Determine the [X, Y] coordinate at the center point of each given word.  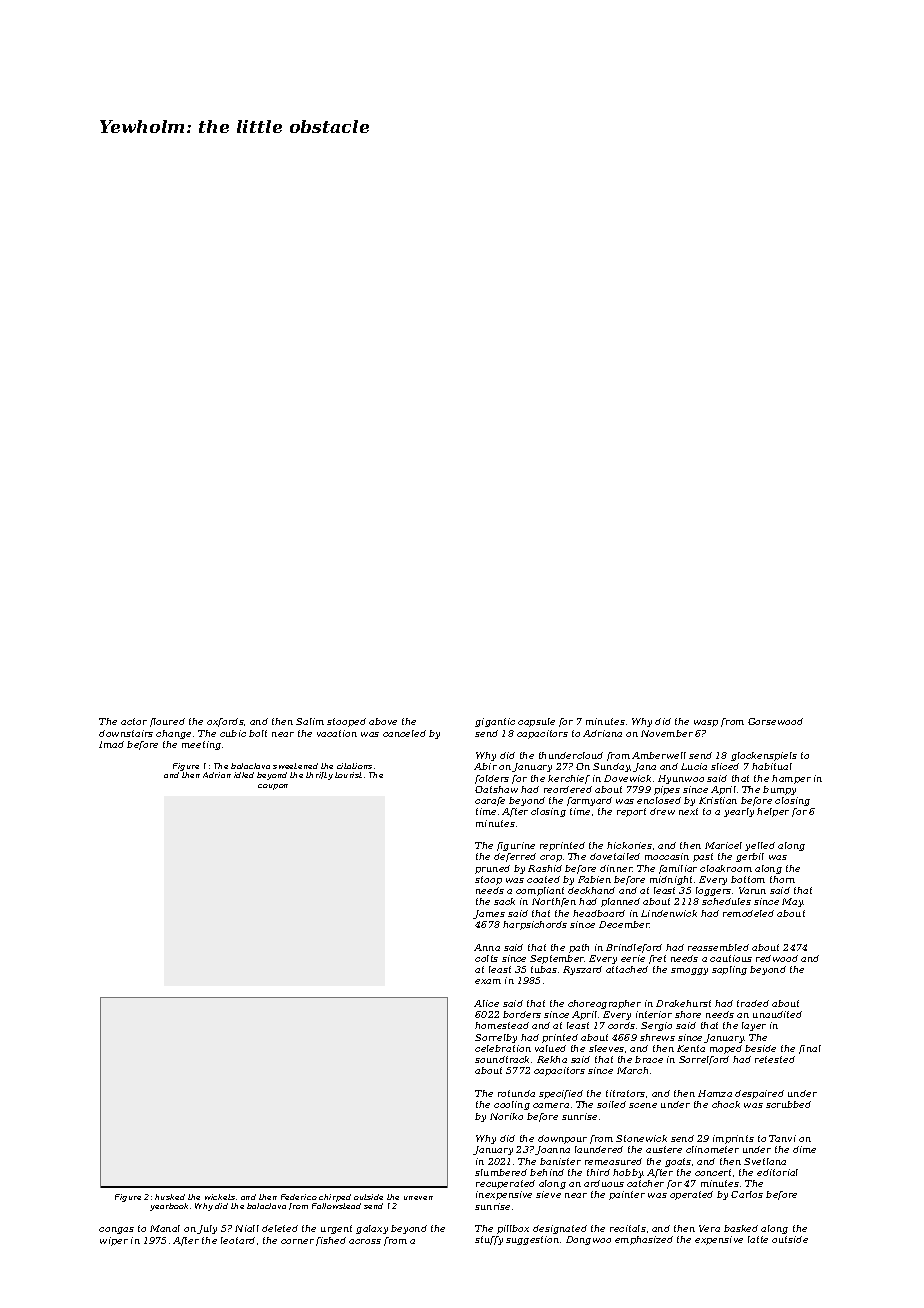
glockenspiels [764, 756]
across [365, 1241]
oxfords [225, 722]
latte [758, 1239]
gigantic [495, 722]
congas [116, 1230]
